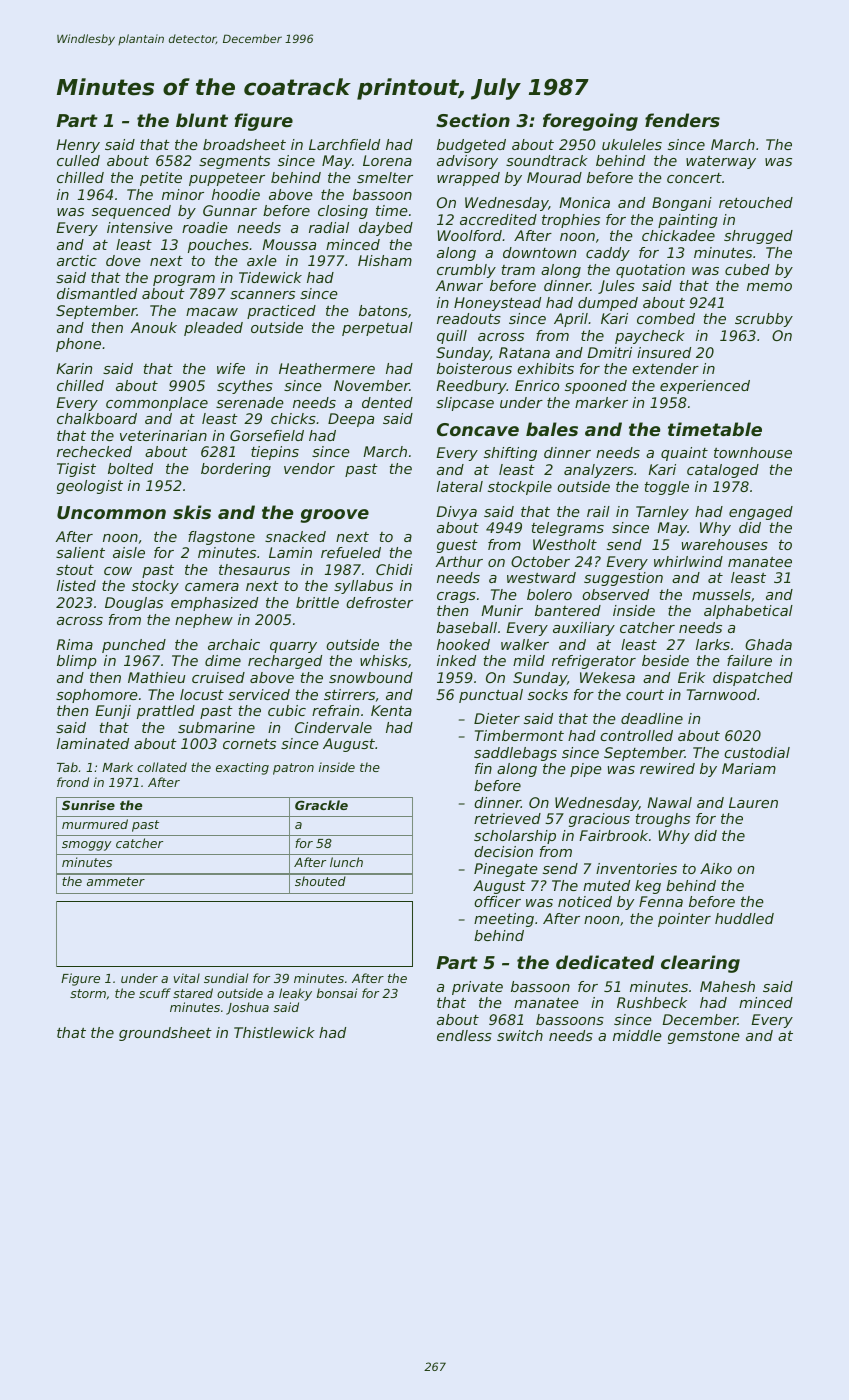  Describe the element at coordinates (725, 544) in the page. I see `warehouses` at that location.
